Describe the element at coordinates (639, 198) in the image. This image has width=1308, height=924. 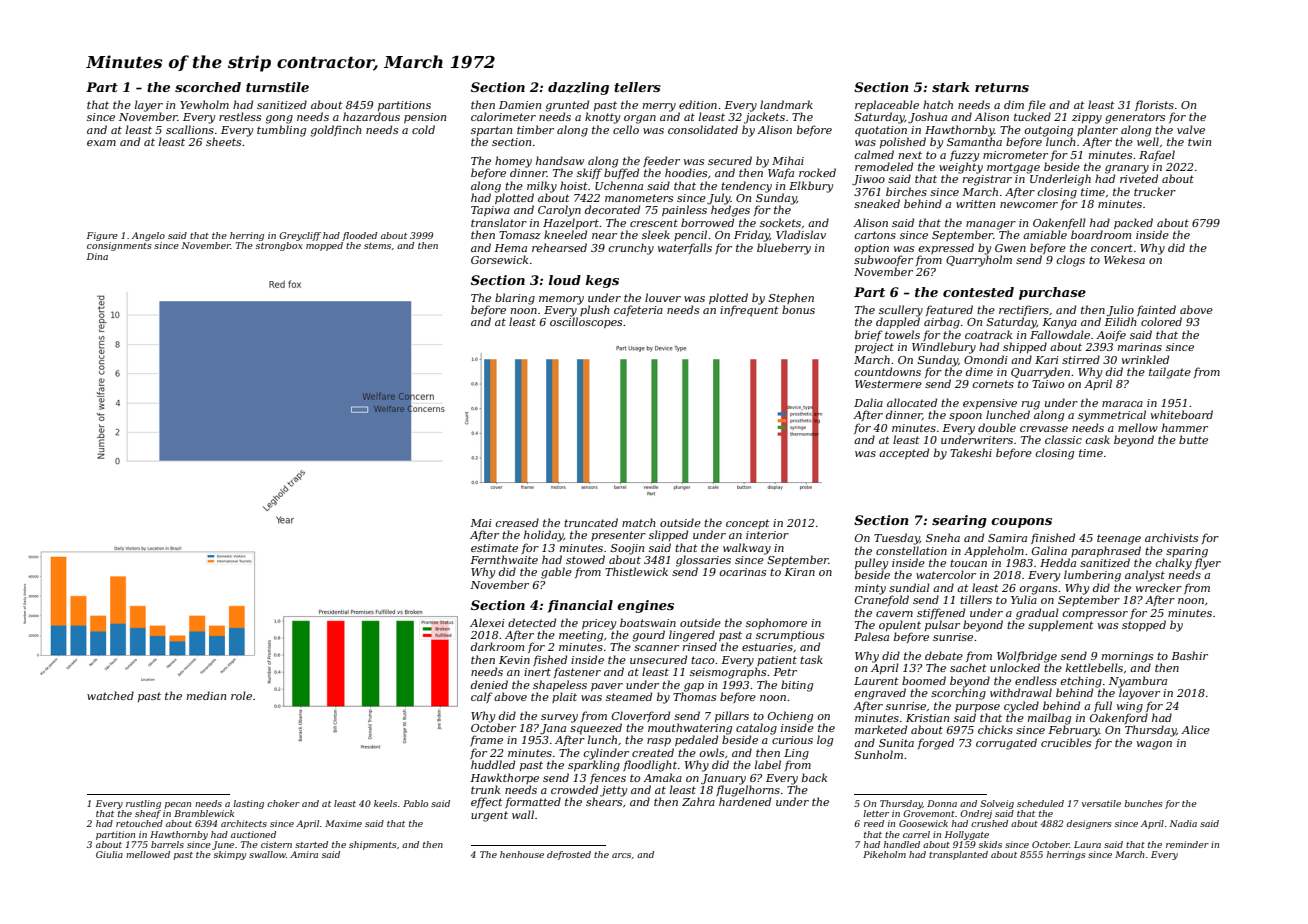
I see `manometers` at that location.
